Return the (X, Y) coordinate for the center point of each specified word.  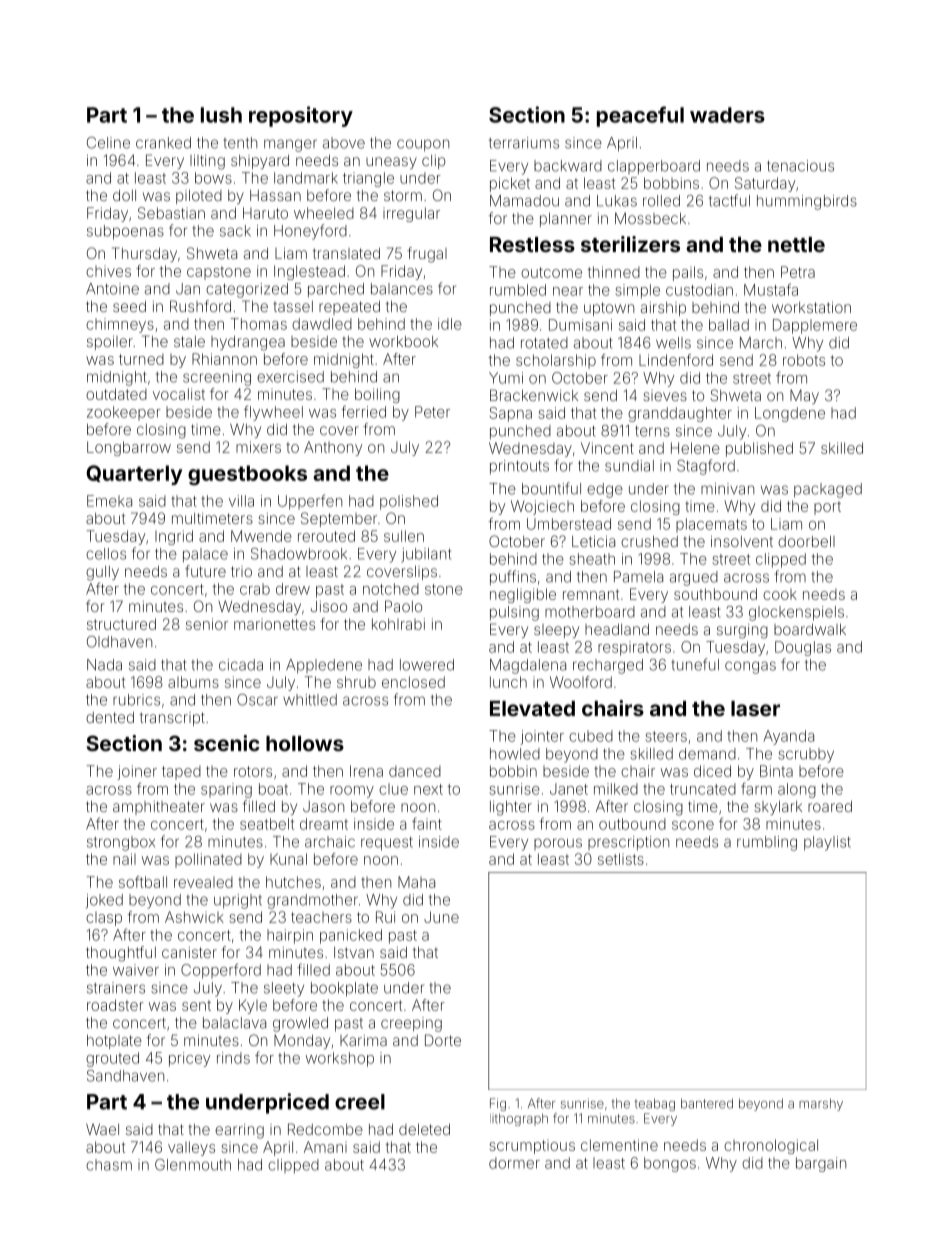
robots (804, 360)
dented (110, 717)
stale (189, 341)
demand (707, 754)
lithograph (519, 1119)
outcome (551, 272)
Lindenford (676, 360)
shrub (356, 682)
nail (124, 859)
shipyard (260, 162)
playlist (827, 843)
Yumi (506, 378)
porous (558, 844)
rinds (233, 1058)
